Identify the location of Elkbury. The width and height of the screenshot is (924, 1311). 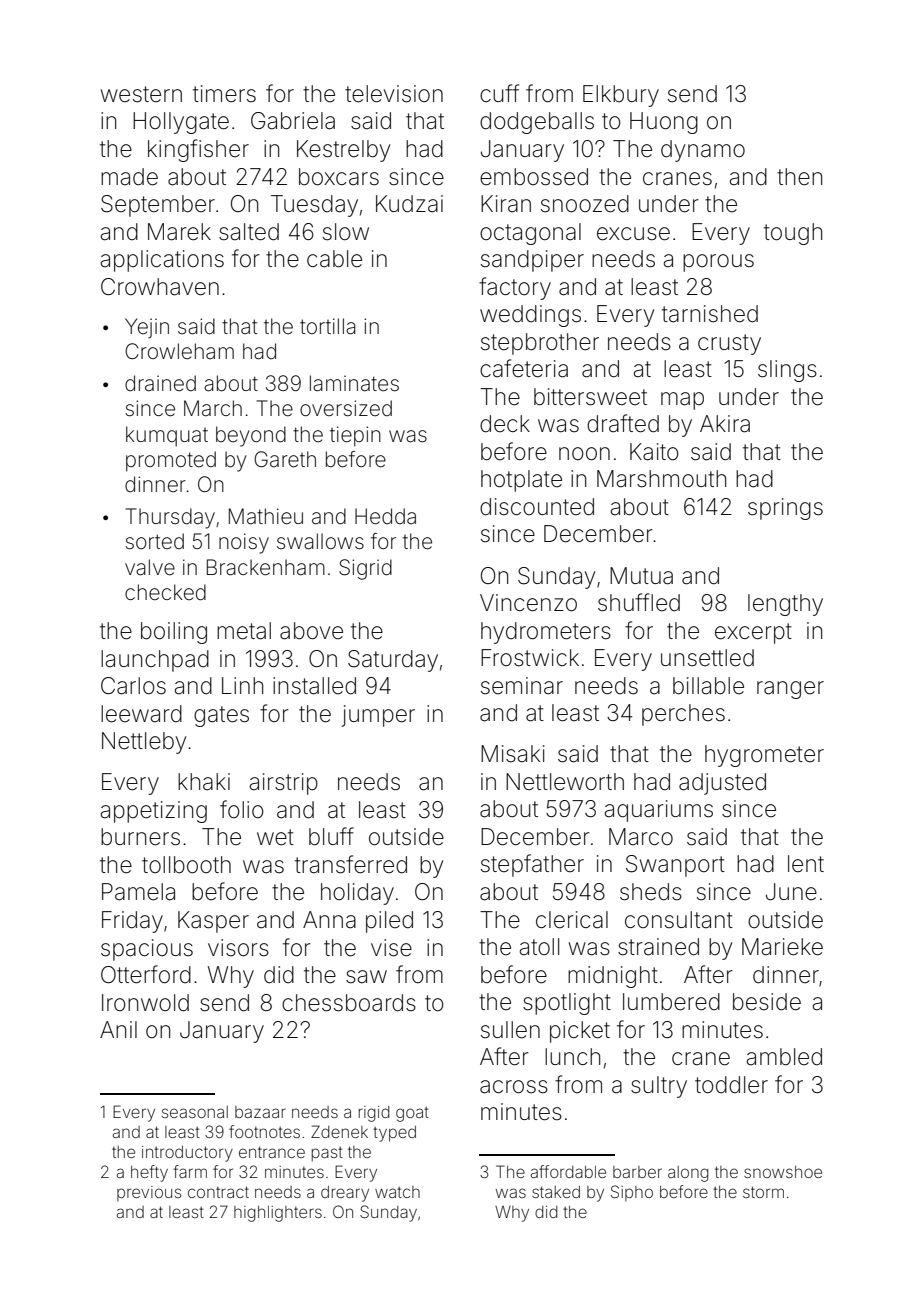
(621, 96).
